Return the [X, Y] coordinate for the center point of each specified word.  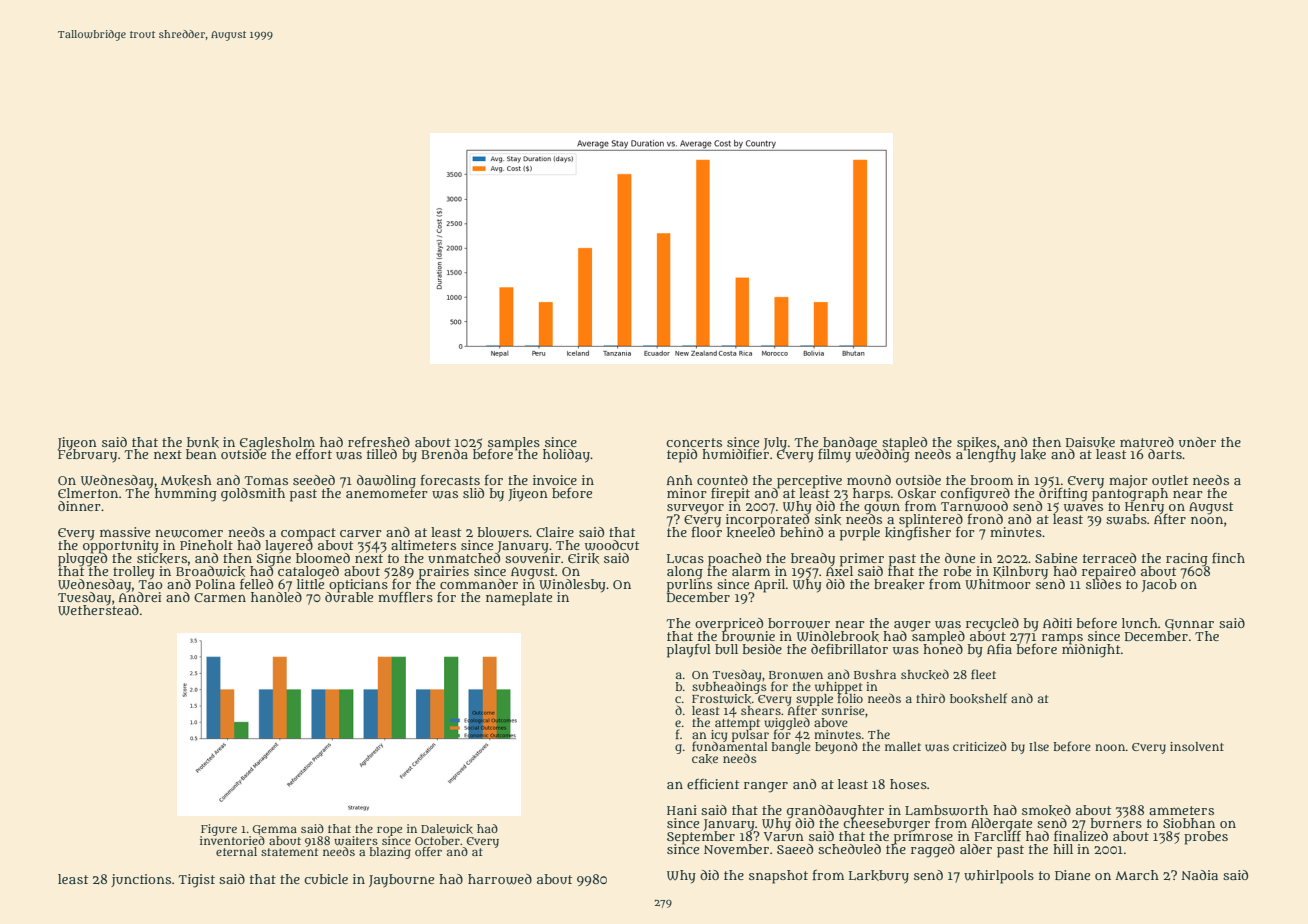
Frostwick [721, 699]
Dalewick [447, 829]
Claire [555, 532]
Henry [1144, 508]
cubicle [326, 879]
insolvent [1197, 746]
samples [514, 443]
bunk [203, 442]
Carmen [220, 597]
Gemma [275, 830]
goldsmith [253, 495]
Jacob [1159, 585]
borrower [799, 623]
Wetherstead [98, 610]
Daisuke [1090, 442]
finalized [1081, 835]
